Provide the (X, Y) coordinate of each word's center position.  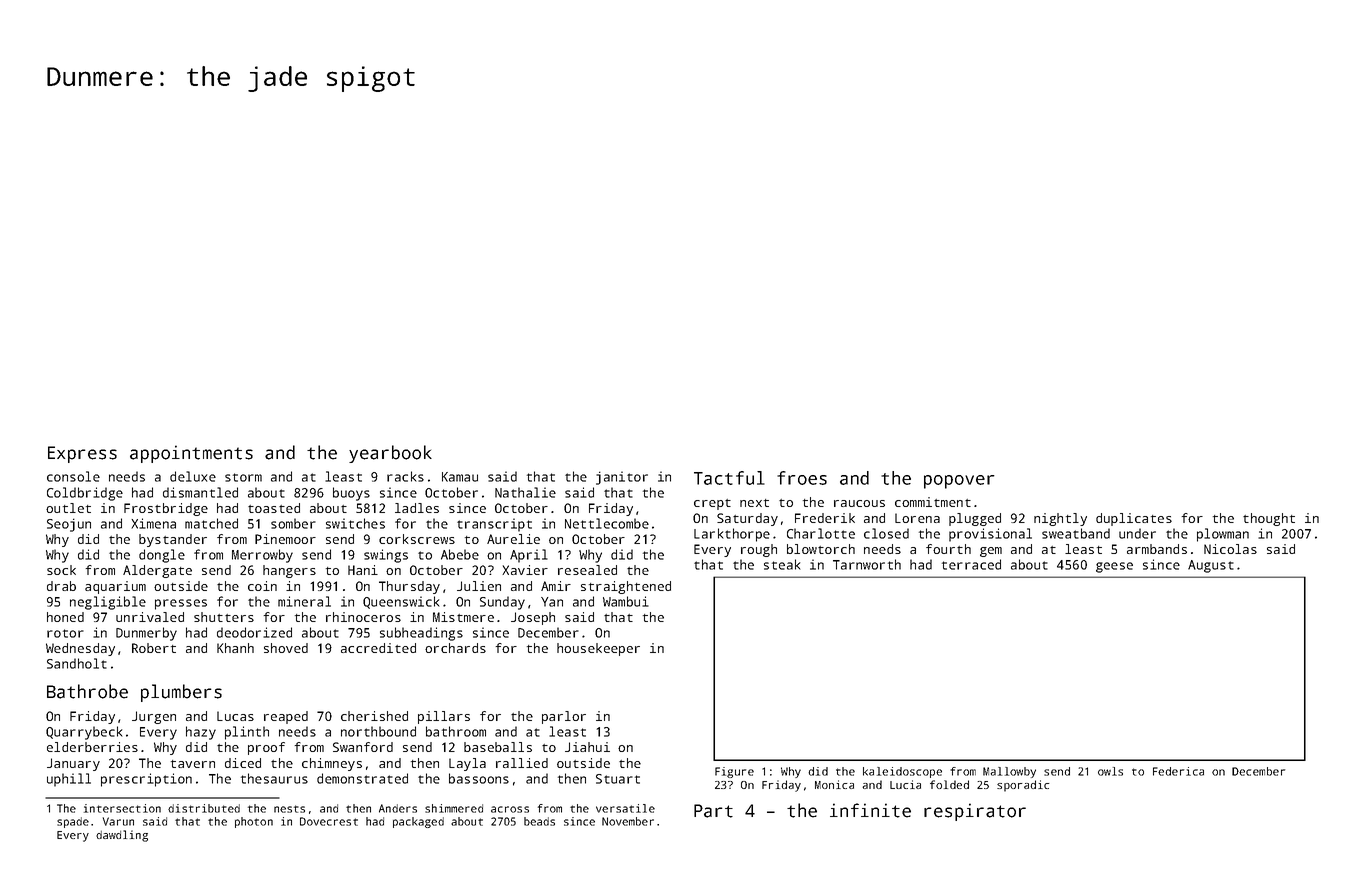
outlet (68, 508)
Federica (1178, 771)
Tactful (729, 478)
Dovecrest (329, 821)
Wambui (626, 601)
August (1211, 566)
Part (713, 811)
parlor (564, 717)
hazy (201, 733)
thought (1269, 519)
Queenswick (401, 602)
